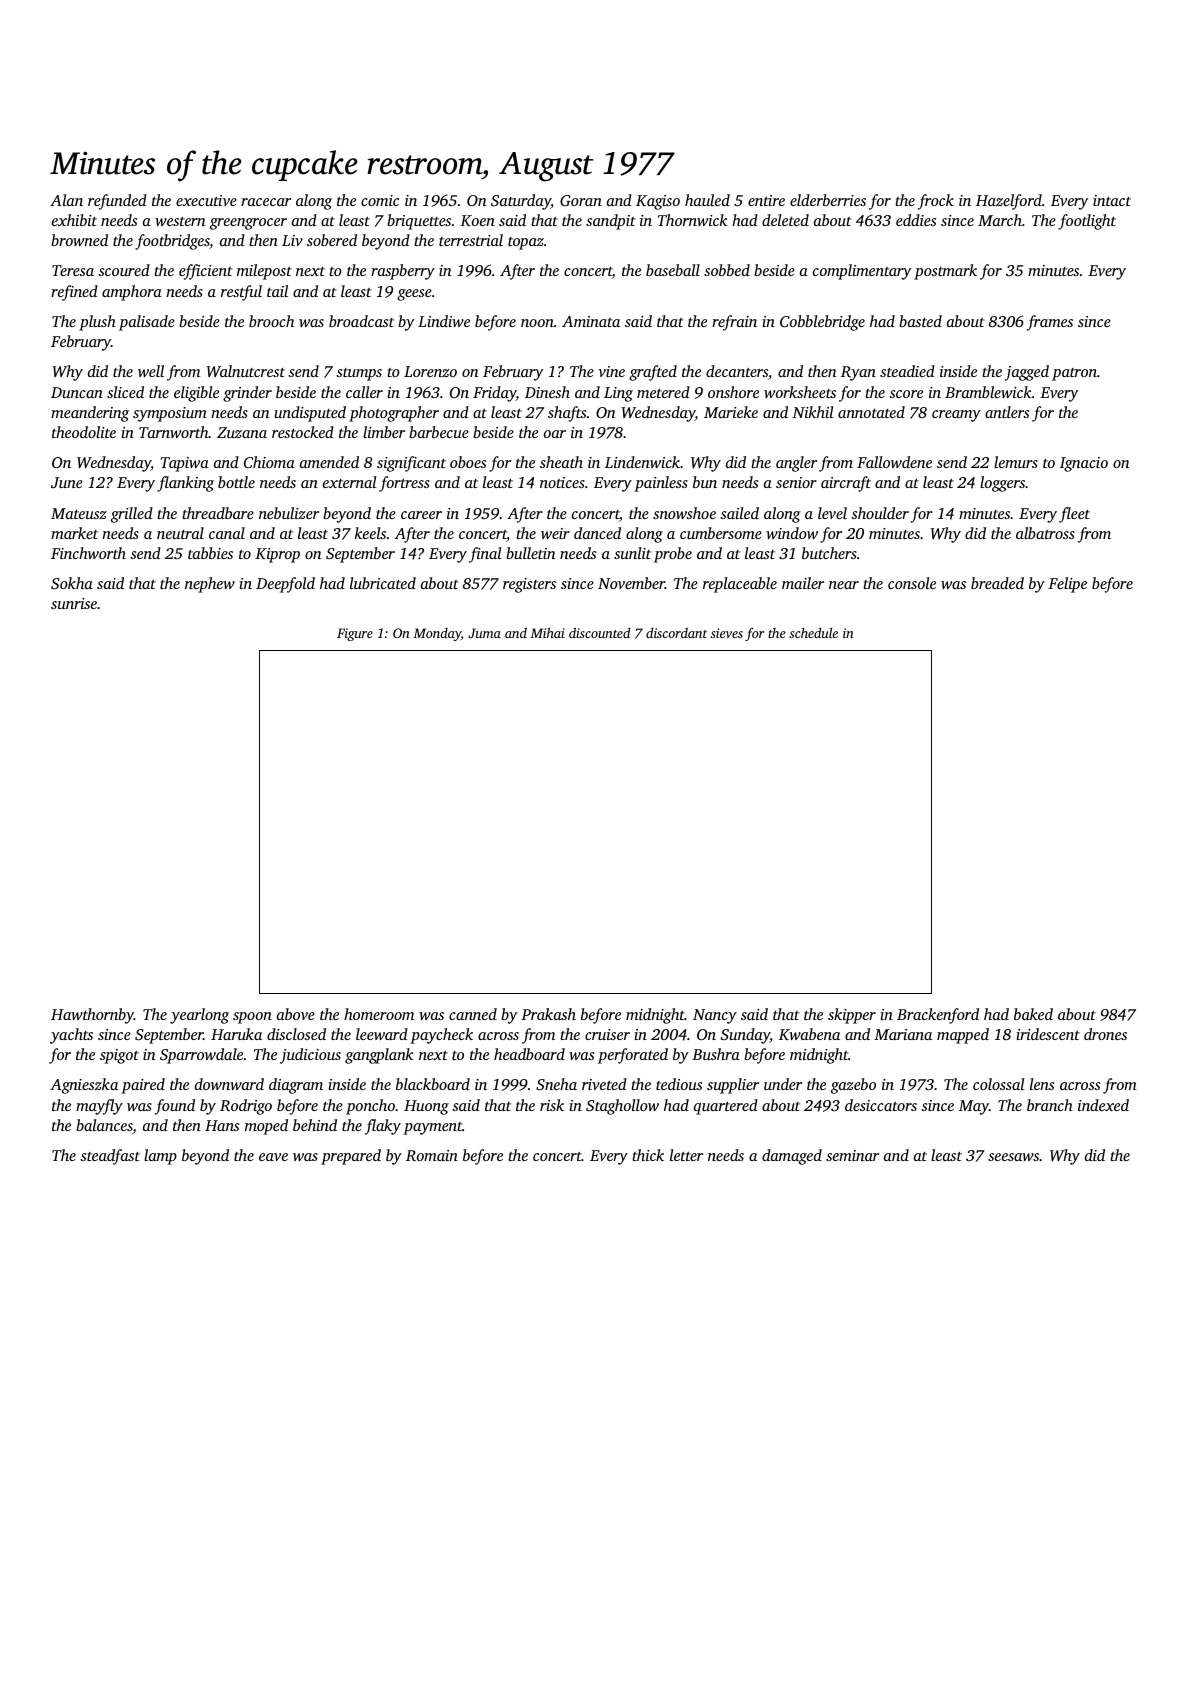 This page has height=1685, width=1191. Describe the element at coordinates (246, 1107) in the page. I see `Rodrigo` at that location.
